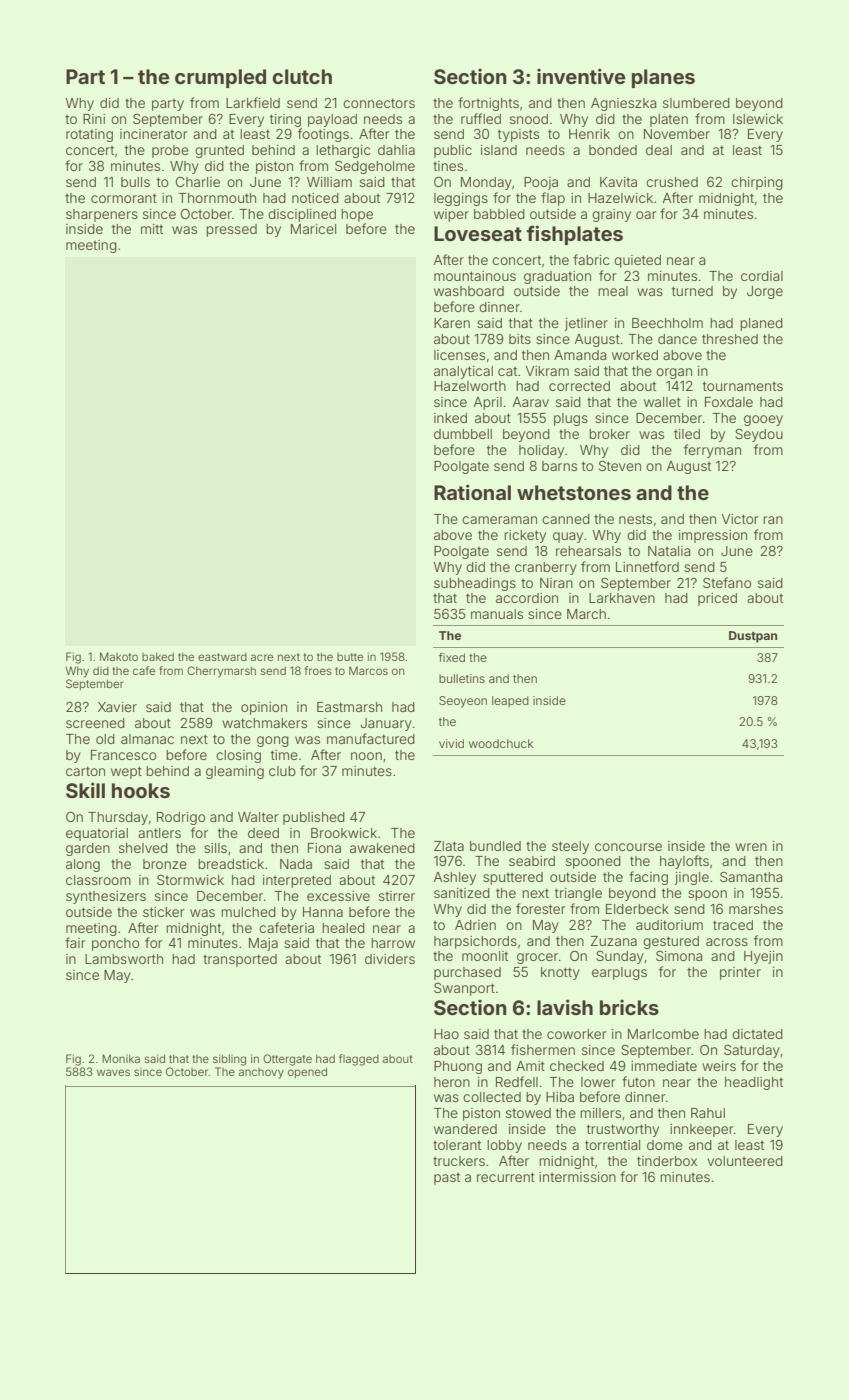  I want to click on crumpled, so click(220, 78).
